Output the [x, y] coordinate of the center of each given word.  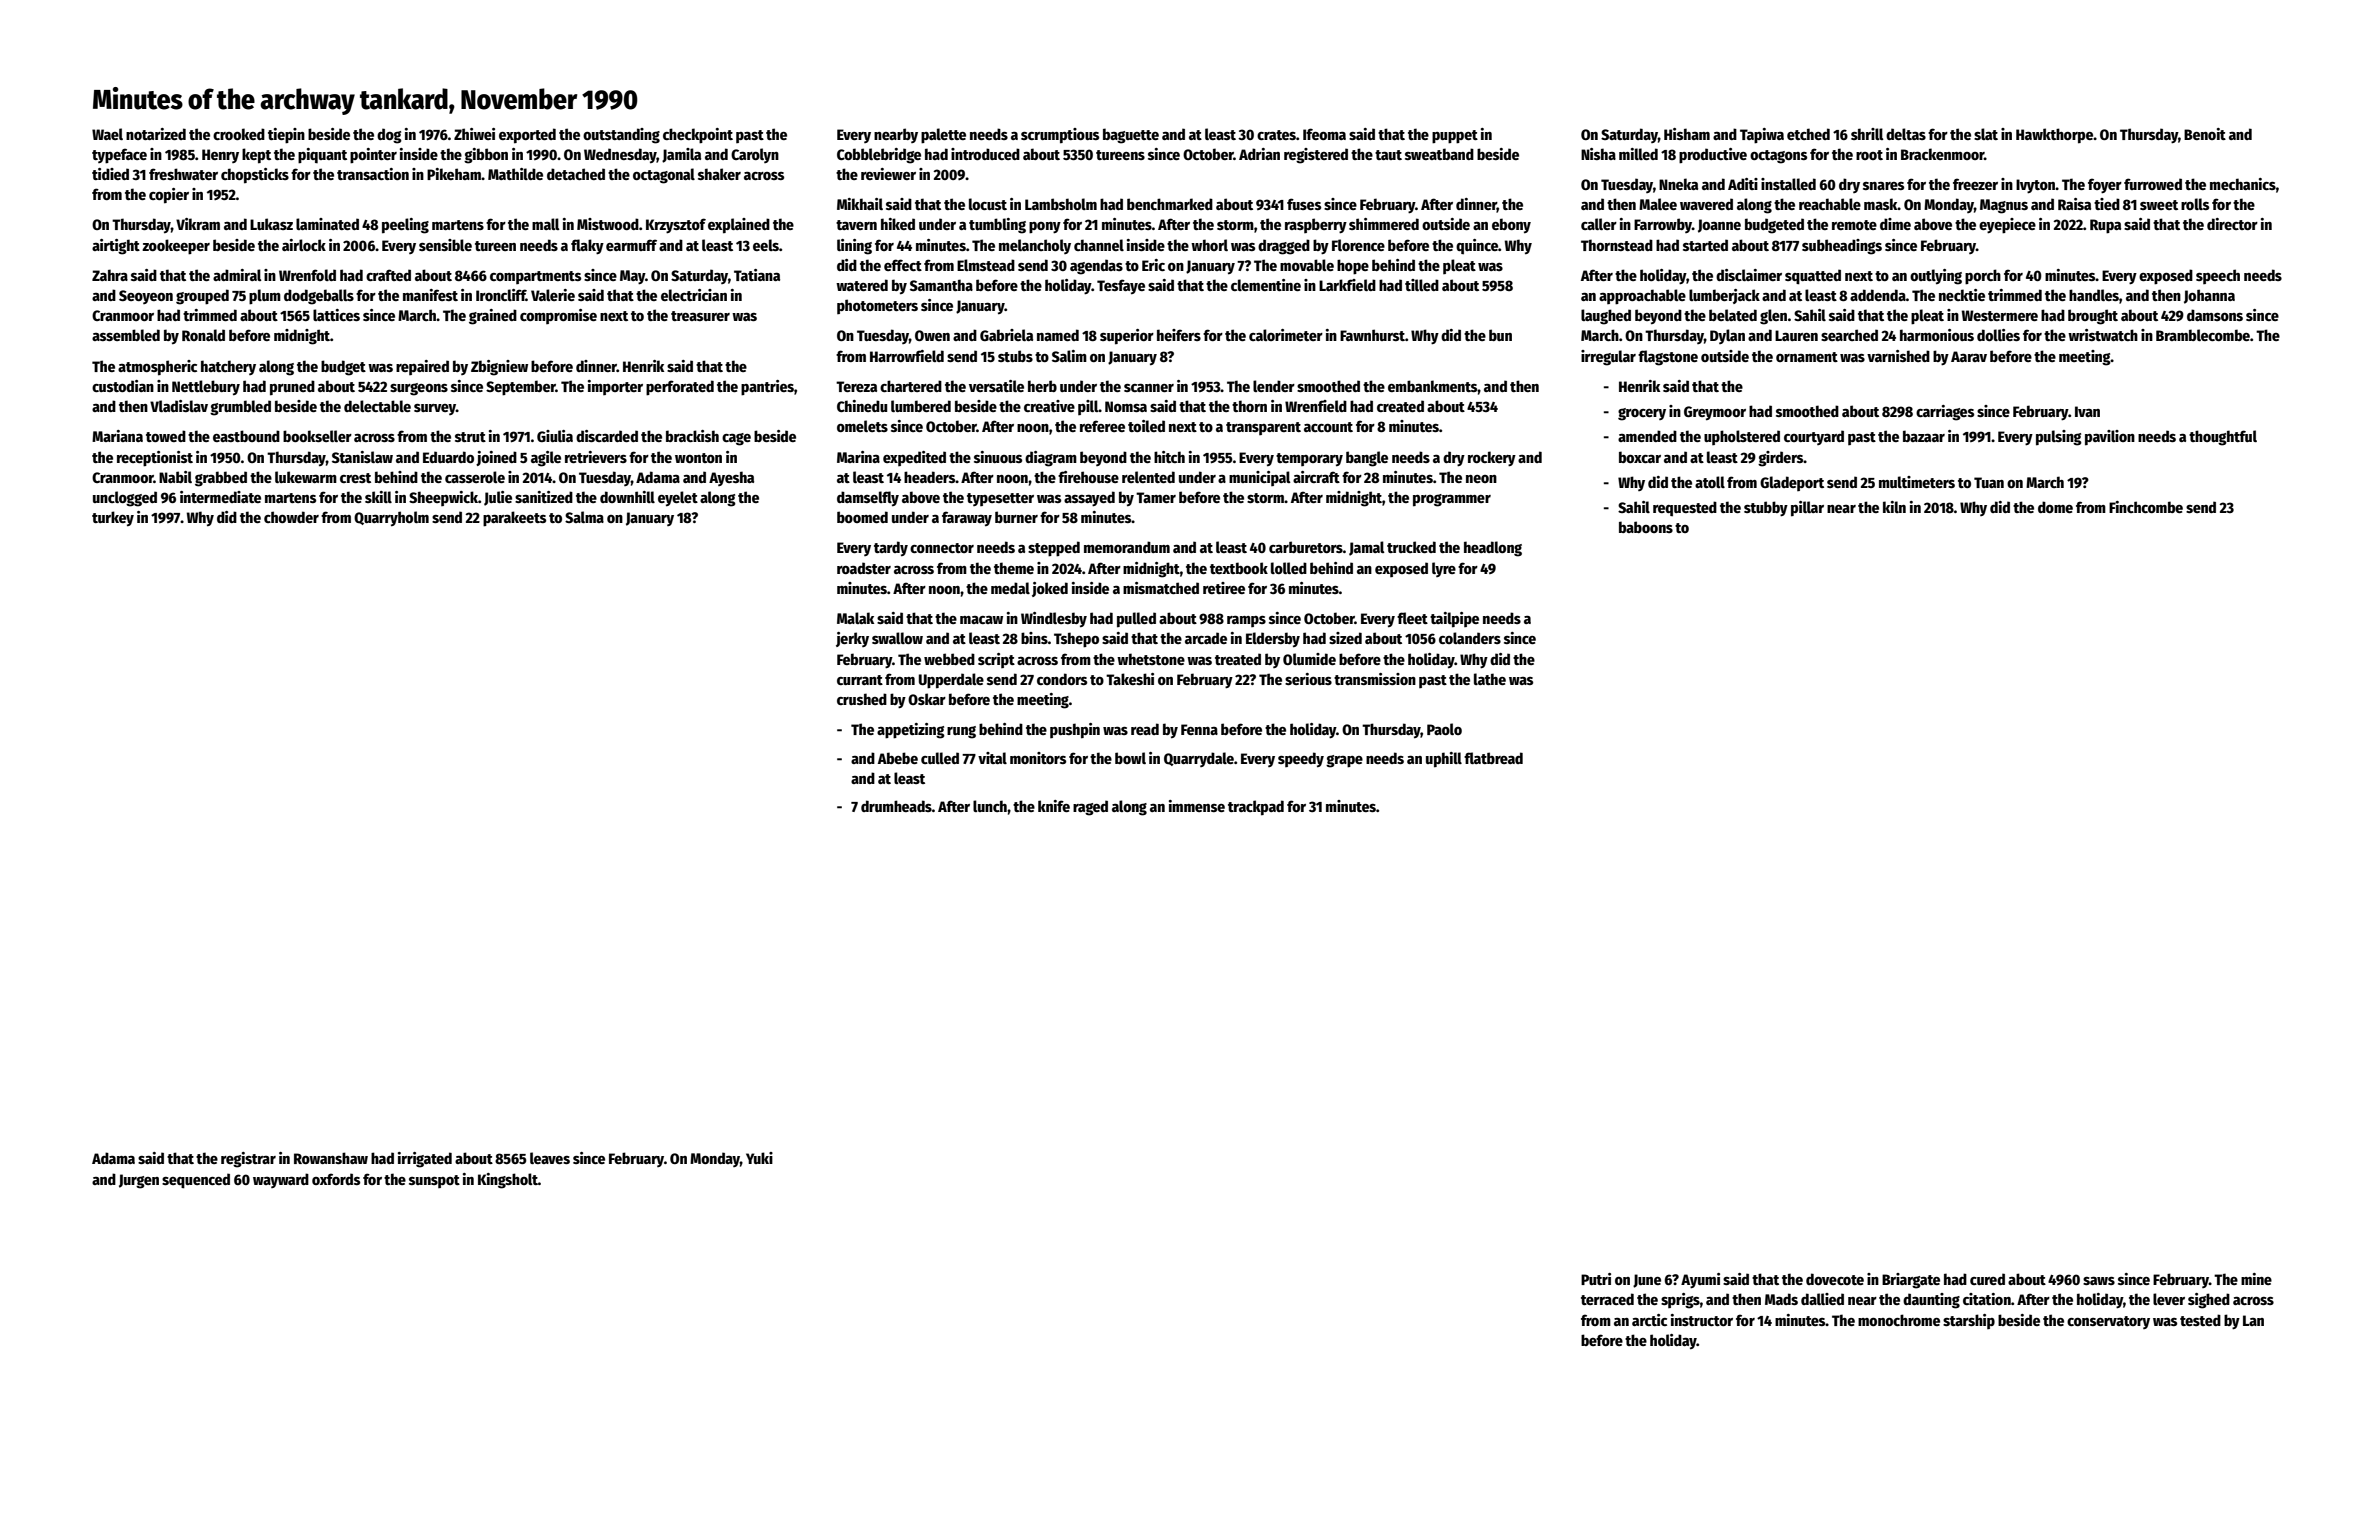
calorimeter [1286, 335]
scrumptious [1060, 136]
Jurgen [139, 1181]
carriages [1945, 413]
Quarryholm [391, 519]
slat [1986, 134]
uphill [1444, 760]
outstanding [621, 136]
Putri [1596, 1279]
